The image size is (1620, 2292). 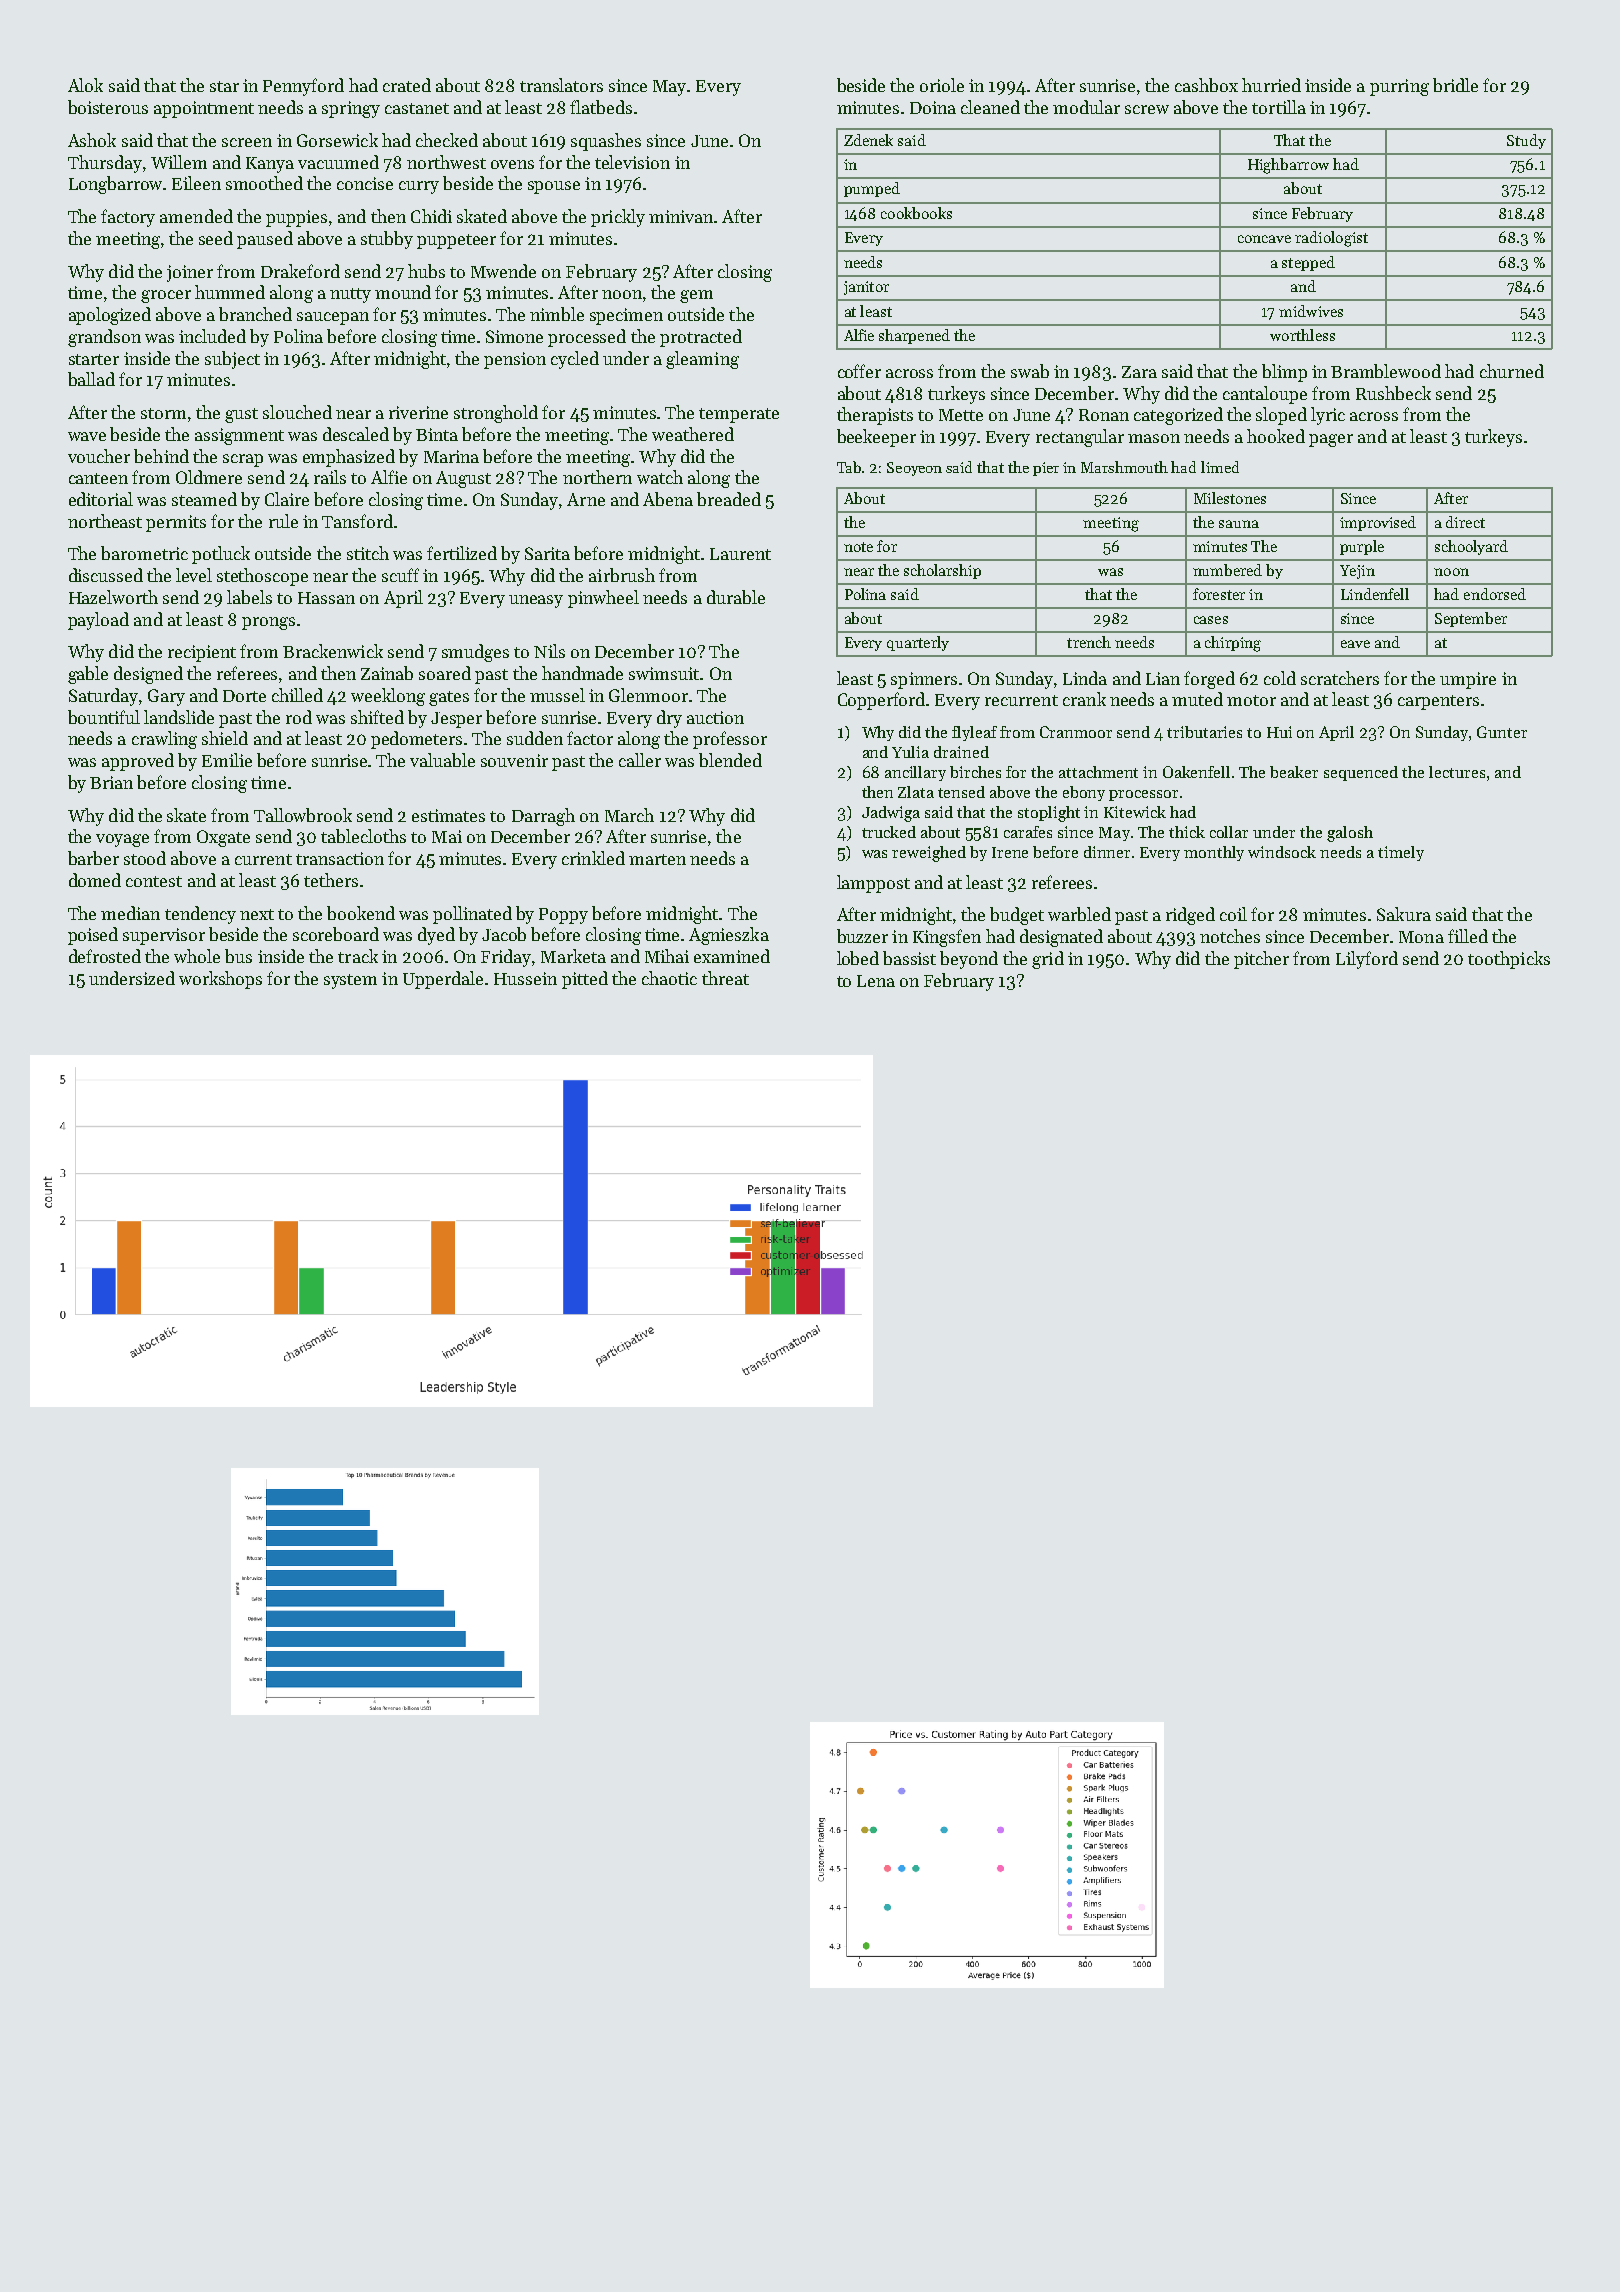 What do you see at coordinates (197, 956) in the image?
I see `whole` at bounding box center [197, 956].
